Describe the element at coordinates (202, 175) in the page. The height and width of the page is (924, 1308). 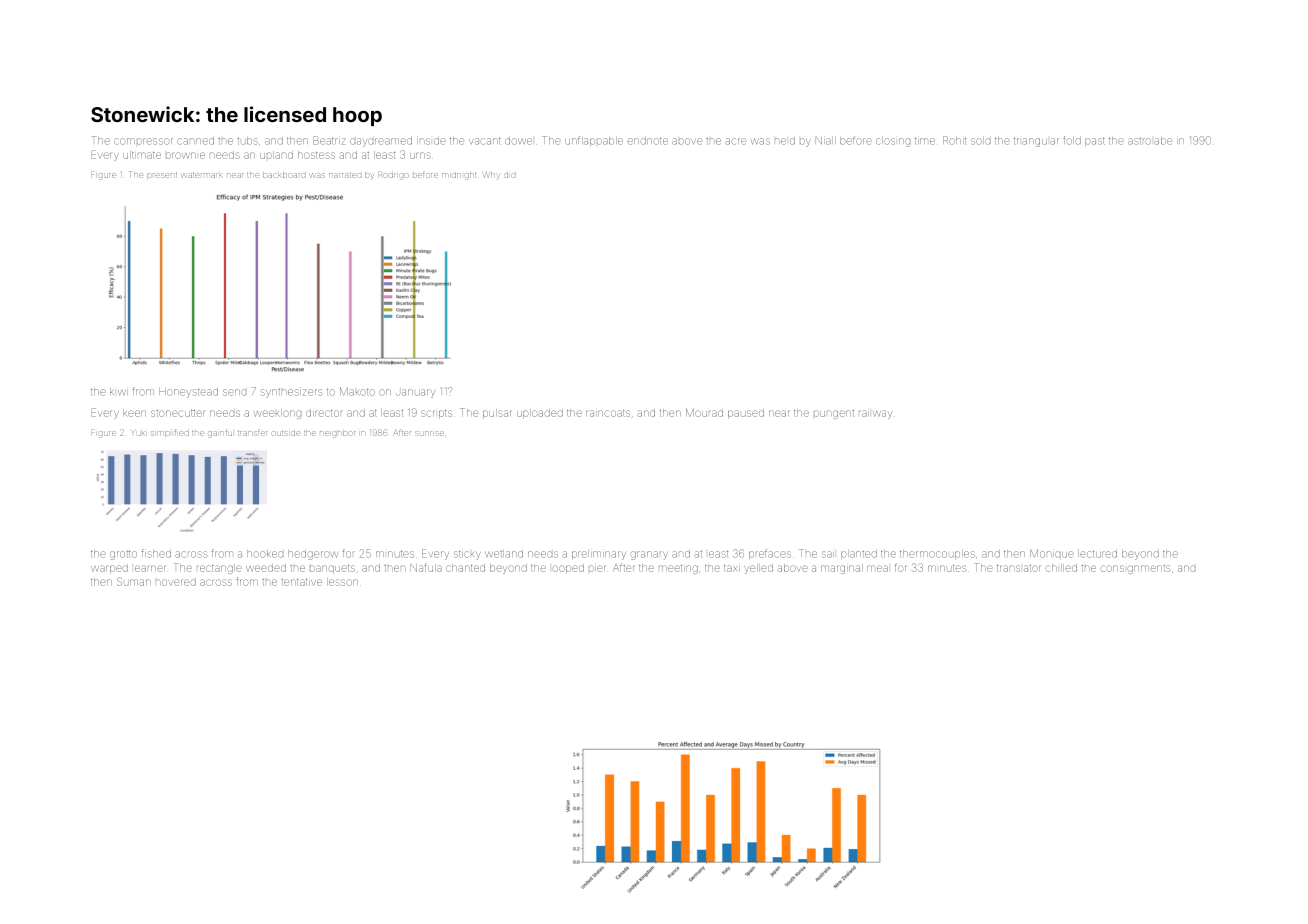
I see `watermark` at that location.
